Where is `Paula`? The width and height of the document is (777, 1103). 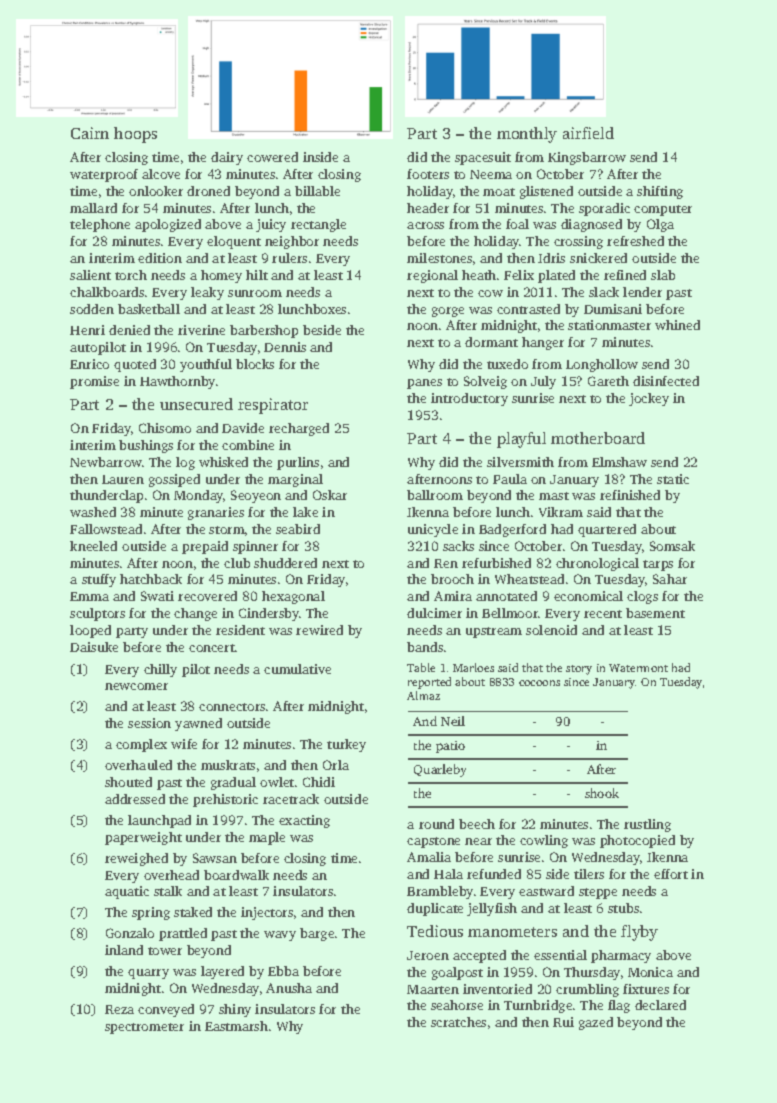
Paula is located at coordinates (510, 479).
